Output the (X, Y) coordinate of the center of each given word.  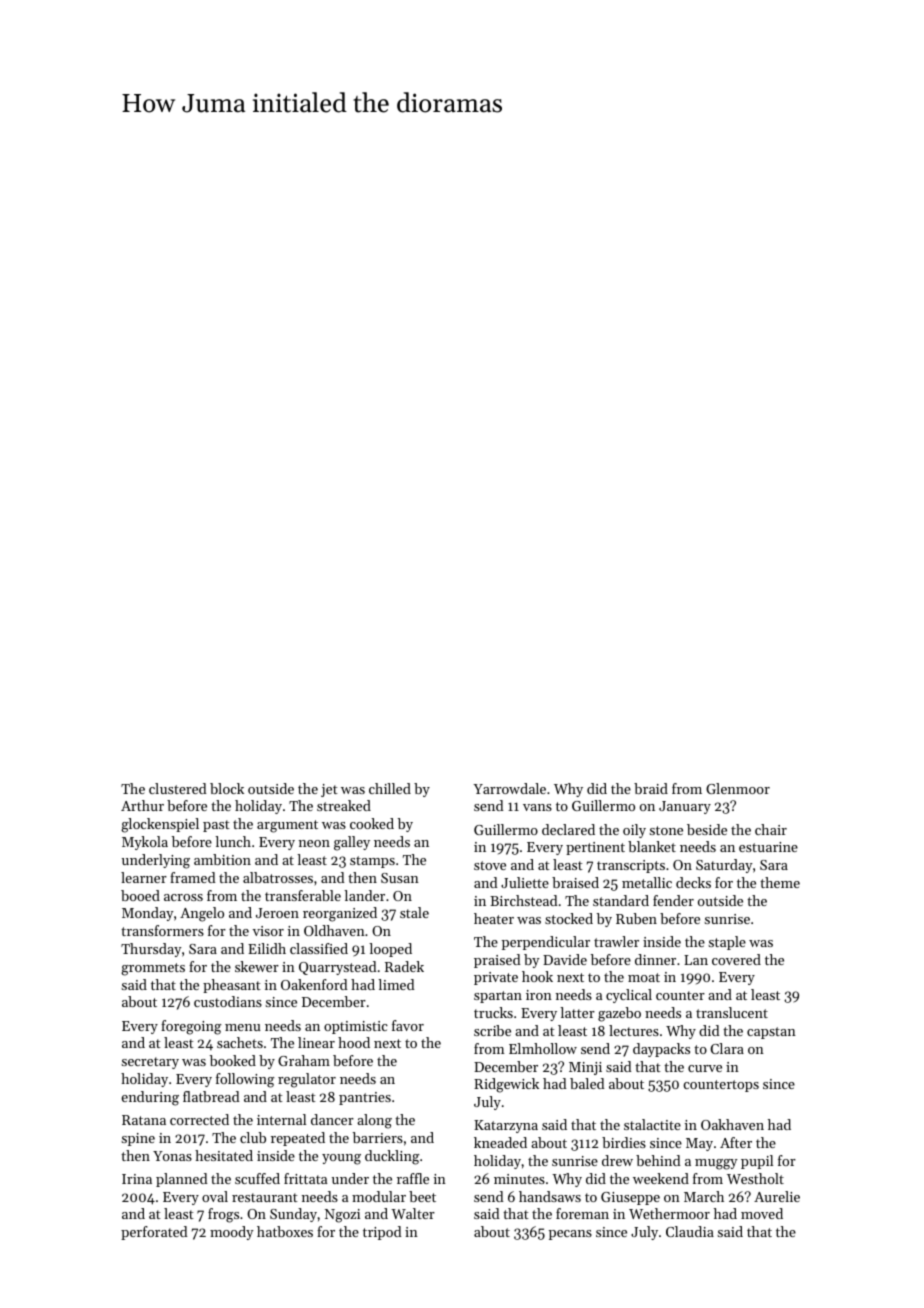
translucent (732, 1012)
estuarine (768, 847)
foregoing (191, 1027)
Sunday (293, 1215)
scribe (492, 1030)
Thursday (151, 950)
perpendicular (546, 943)
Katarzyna (506, 1126)
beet (422, 1196)
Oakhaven (732, 1124)
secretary (150, 1063)
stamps (372, 862)
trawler (616, 941)
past (216, 826)
